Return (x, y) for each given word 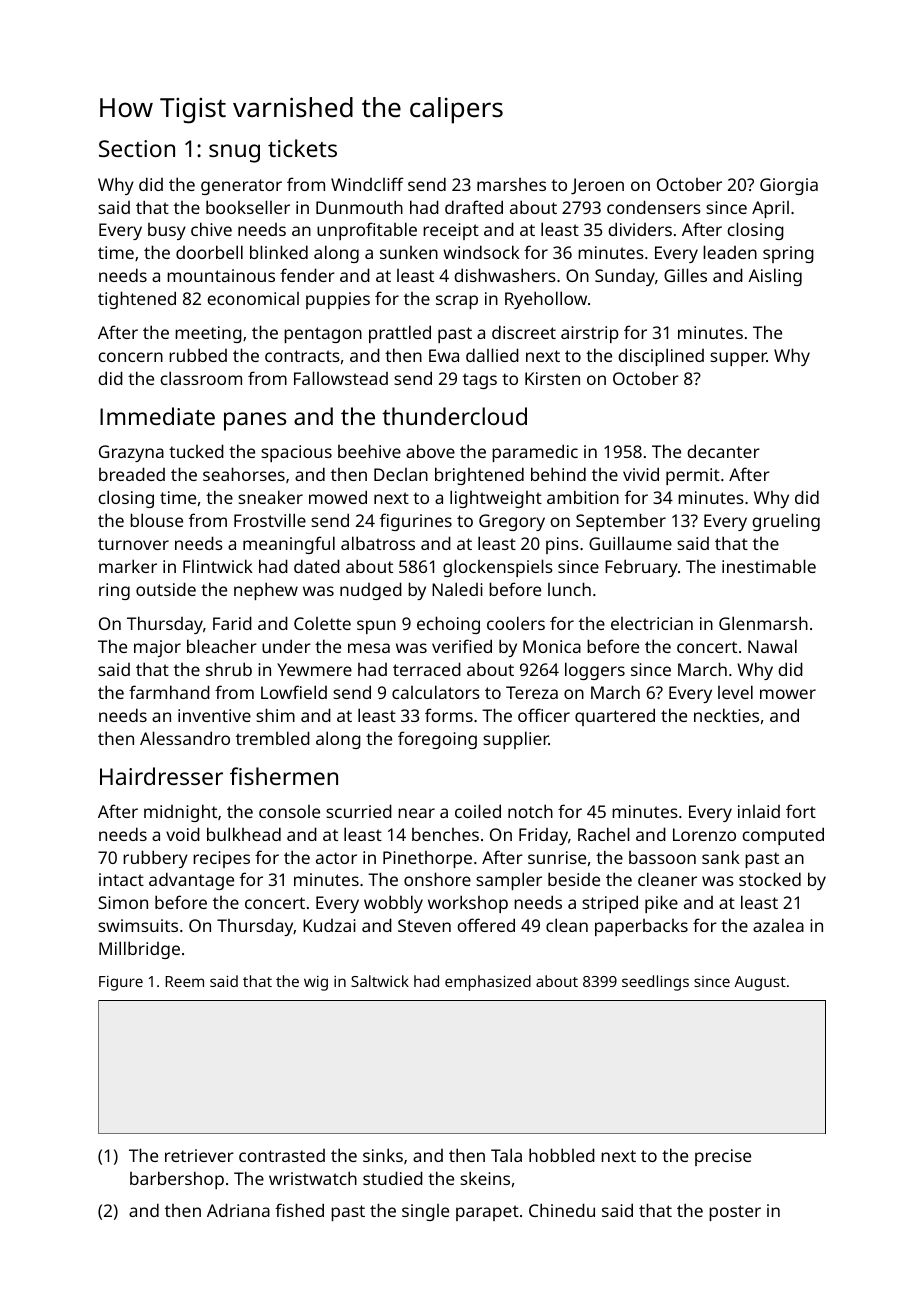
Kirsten (552, 378)
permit (693, 476)
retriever (199, 1155)
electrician (652, 623)
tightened (137, 300)
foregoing (437, 740)
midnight (180, 813)
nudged (371, 591)
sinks (383, 1155)
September (621, 522)
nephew (266, 591)
